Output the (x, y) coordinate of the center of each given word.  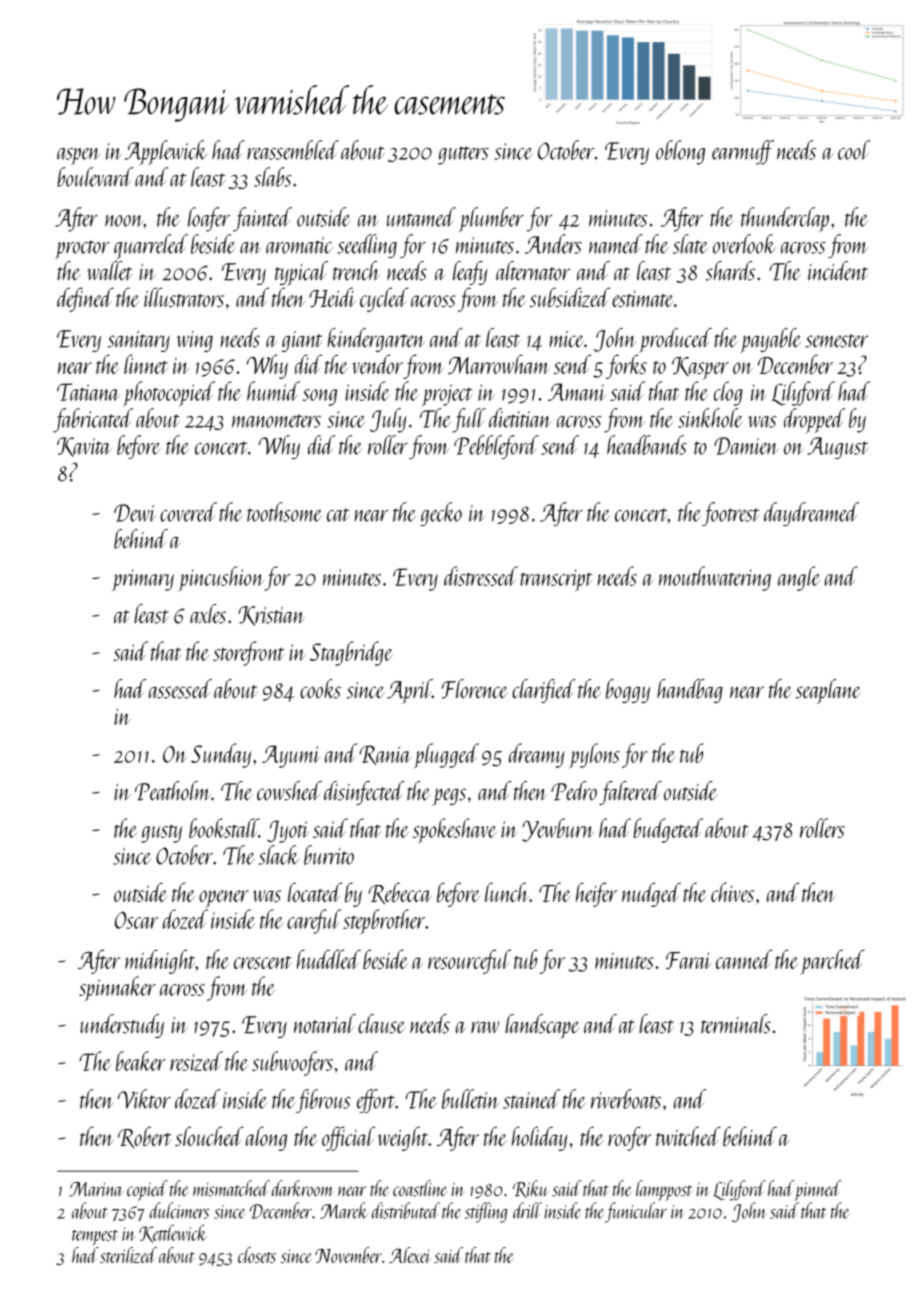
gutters (463, 155)
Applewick (166, 152)
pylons (595, 755)
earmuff (743, 152)
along (266, 1138)
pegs (449, 797)
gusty (161, 833)
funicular (636, 1212)
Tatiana (88, 392)
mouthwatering (715, 578)
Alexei (410, 1255)
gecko (441, 514)
